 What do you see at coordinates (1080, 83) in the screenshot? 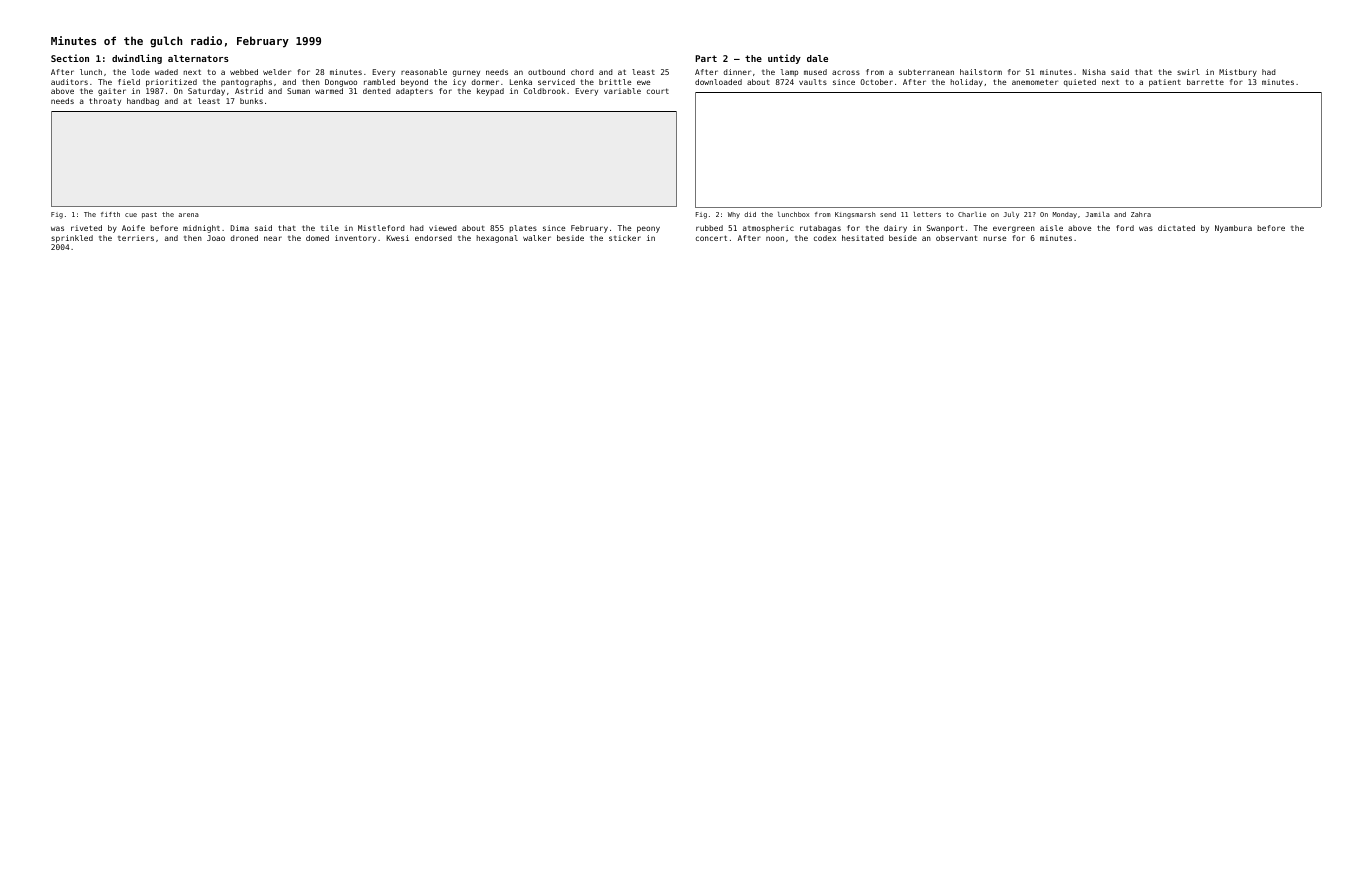
I see `quieted` at bounding box center [1080, 83].
